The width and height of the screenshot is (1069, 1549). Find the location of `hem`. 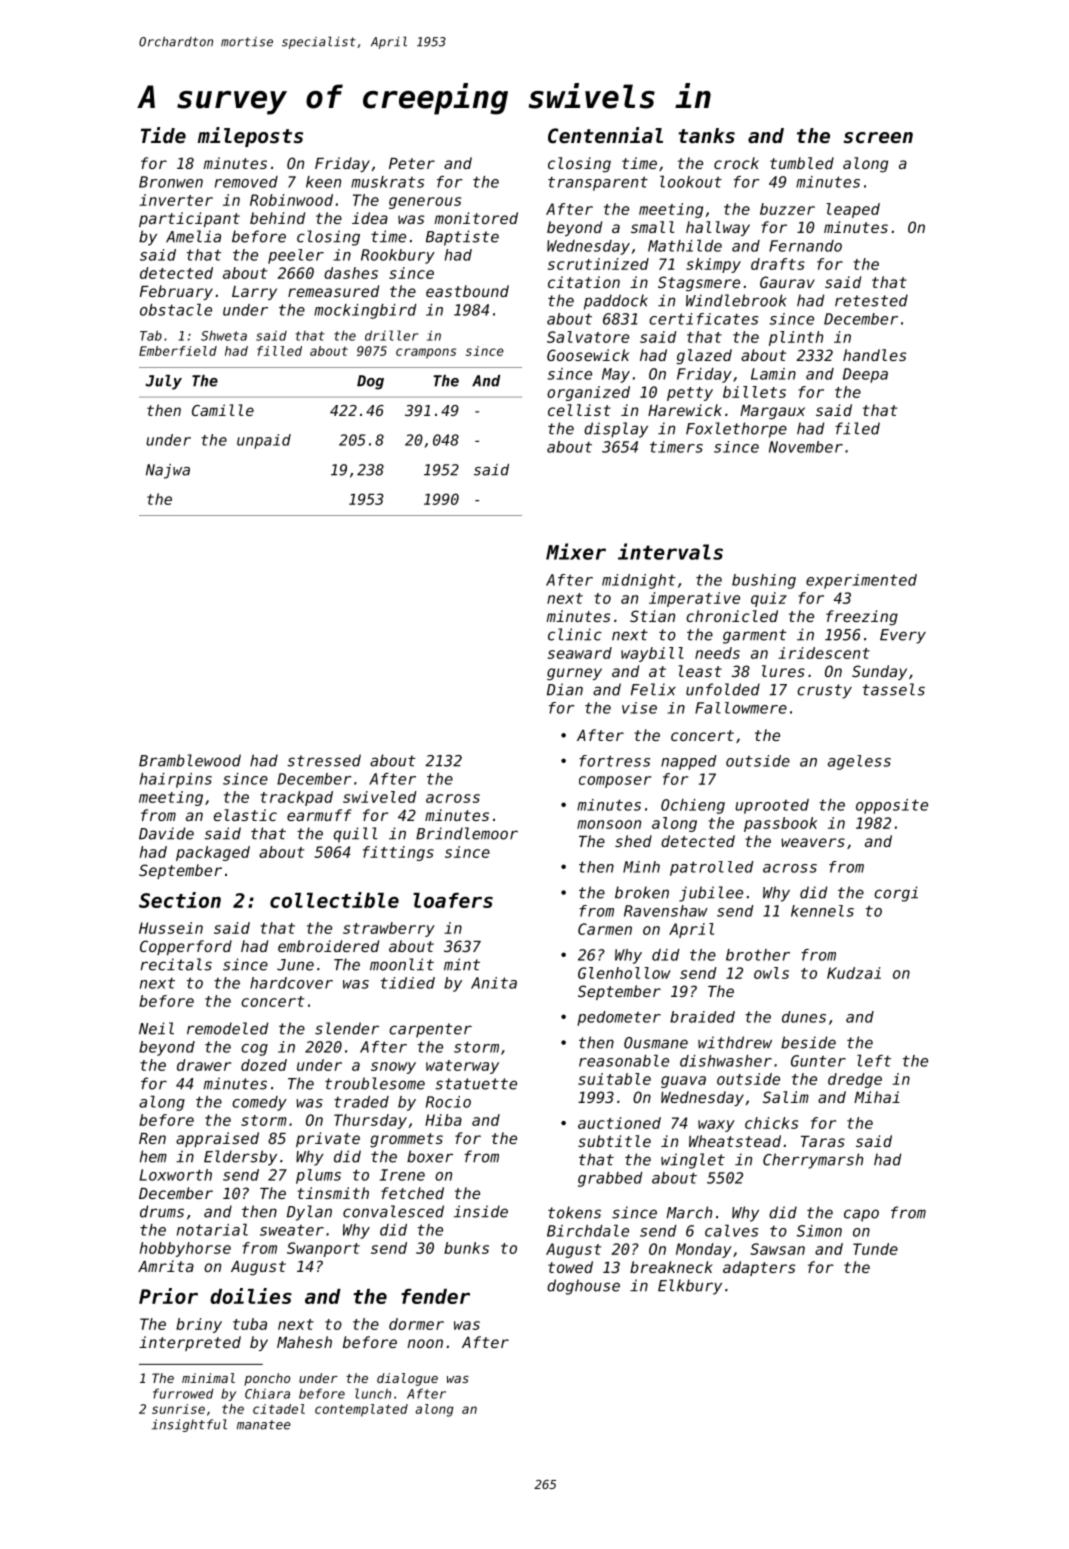

hem is located at coordinates (153, 1156).
